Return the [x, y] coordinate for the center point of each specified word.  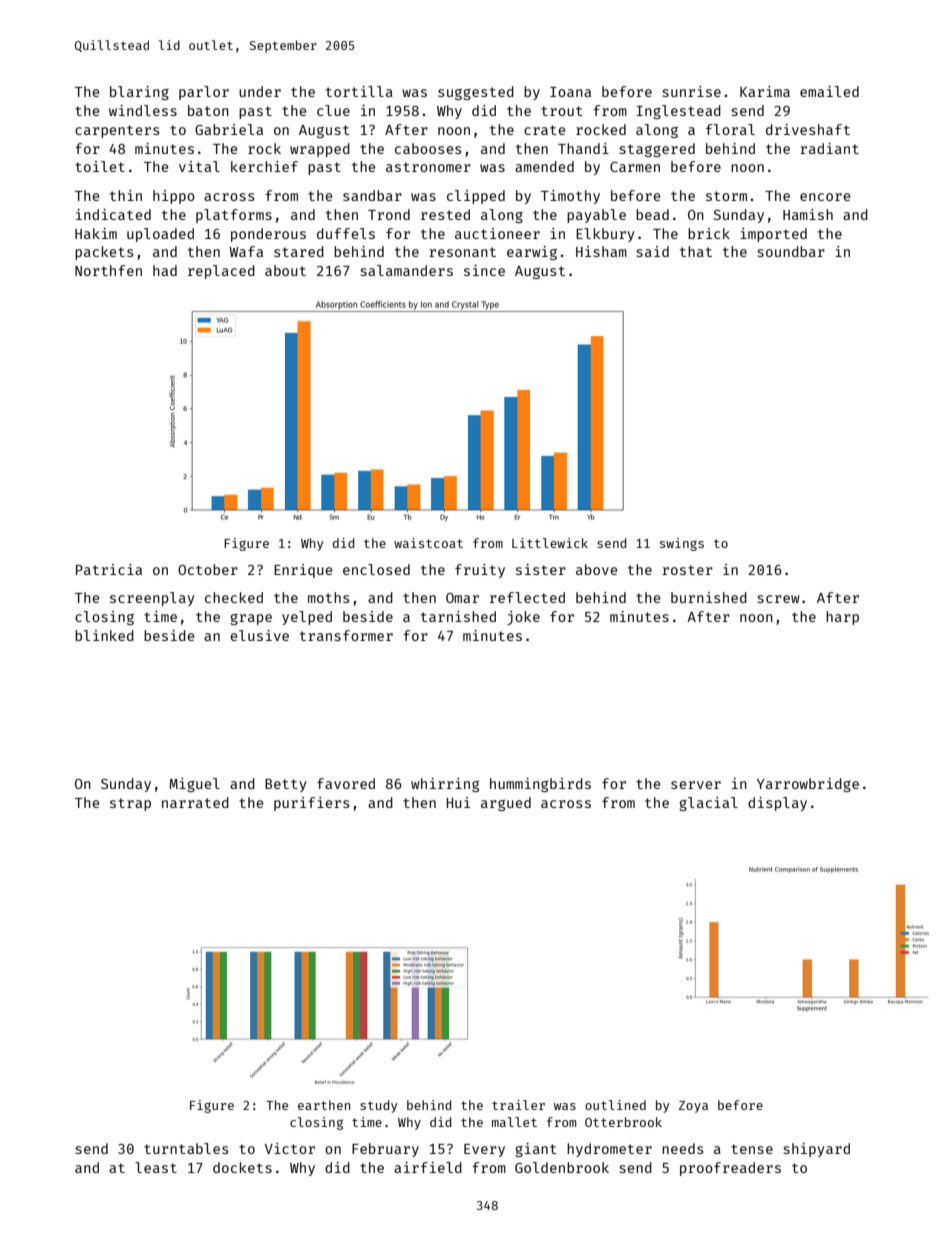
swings [682, 544]
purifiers [312, 804]
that [696, 251]
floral [730, 129]
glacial [708, 804]
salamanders [407, 270]
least [156, 1167]
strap [130, 804]
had [165, 270]
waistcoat [428, 543]
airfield [428, 1167]
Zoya [693, 1107]
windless [143, 110]
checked [234, 597]
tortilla [359, 91]
